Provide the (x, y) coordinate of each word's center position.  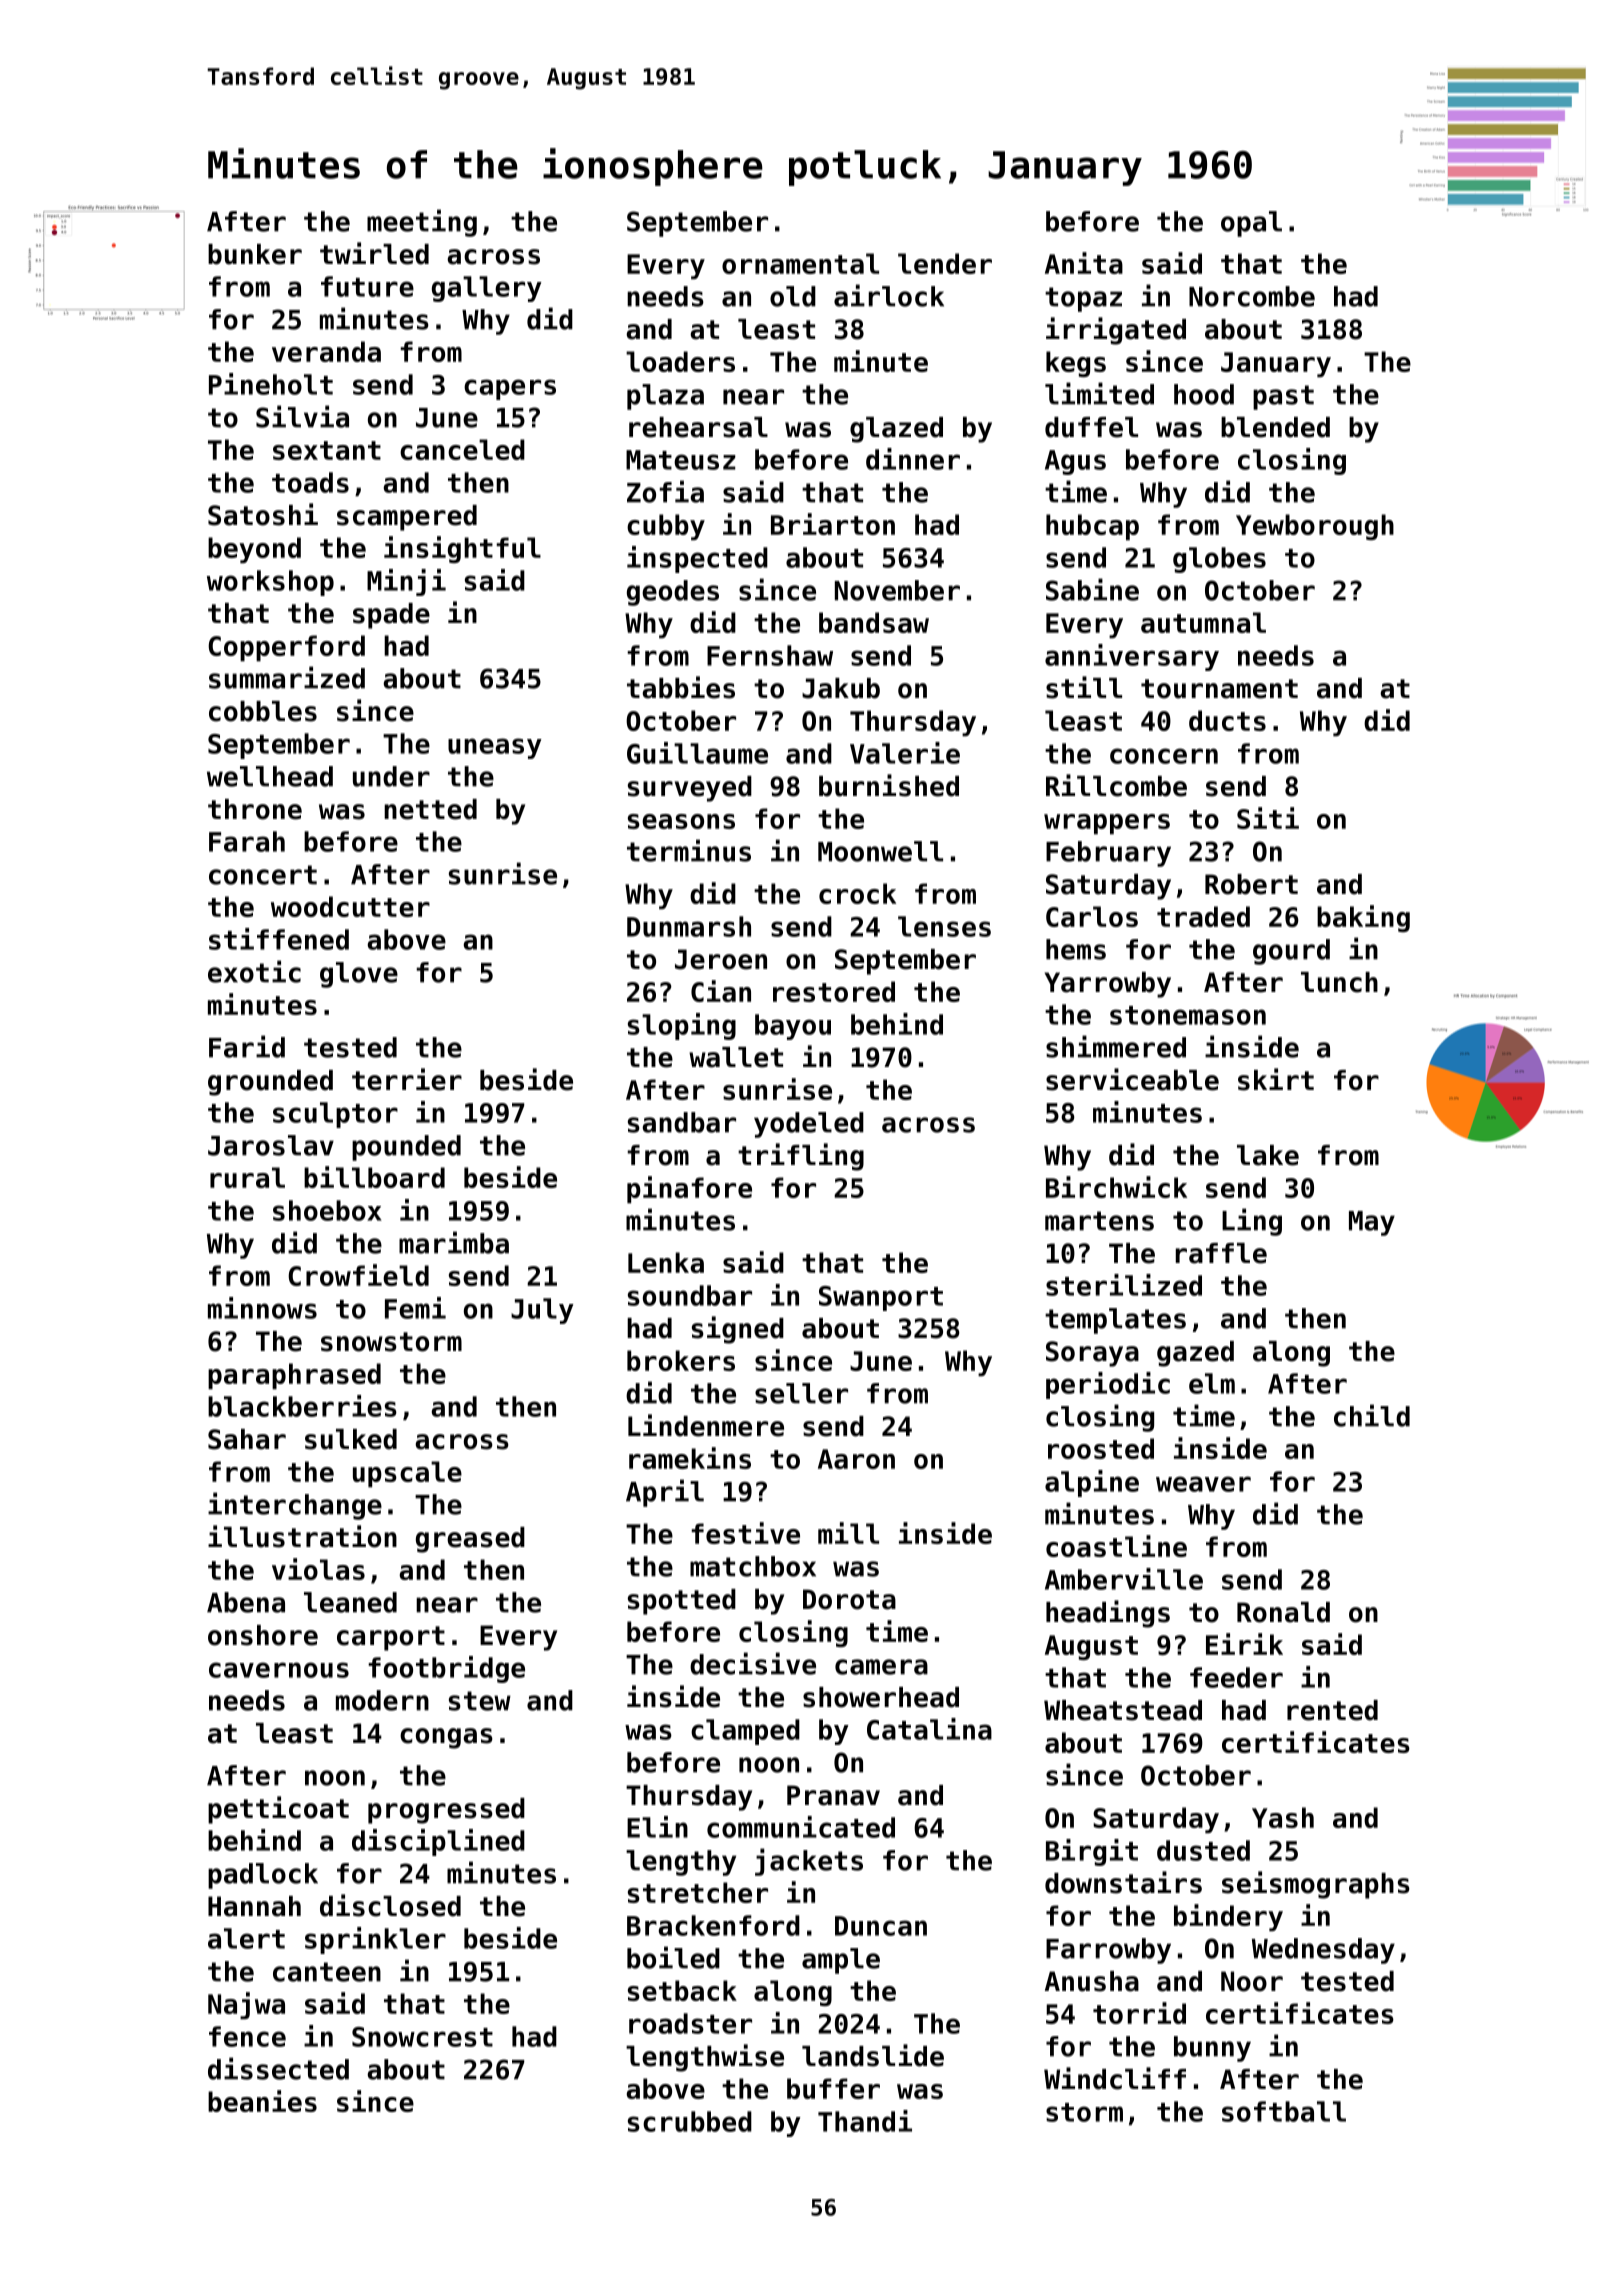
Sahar (247, 1439)
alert (246, 1938)
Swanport (881, 1298)
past (1283, 397)
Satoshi (263, 514)
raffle (1221, 1253)
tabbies (681, 687)
